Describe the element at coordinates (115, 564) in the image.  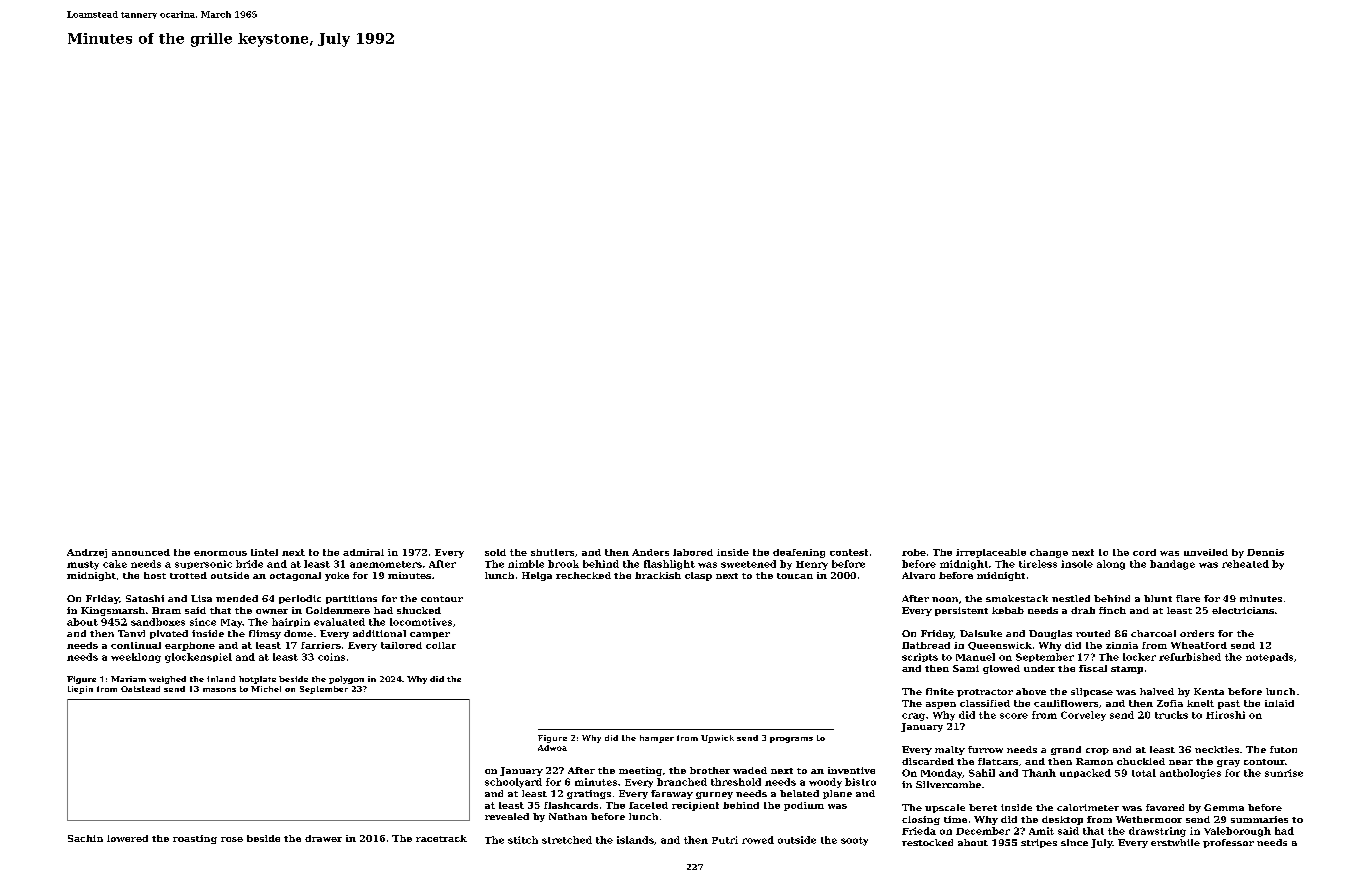
I see `cake` at that location.
